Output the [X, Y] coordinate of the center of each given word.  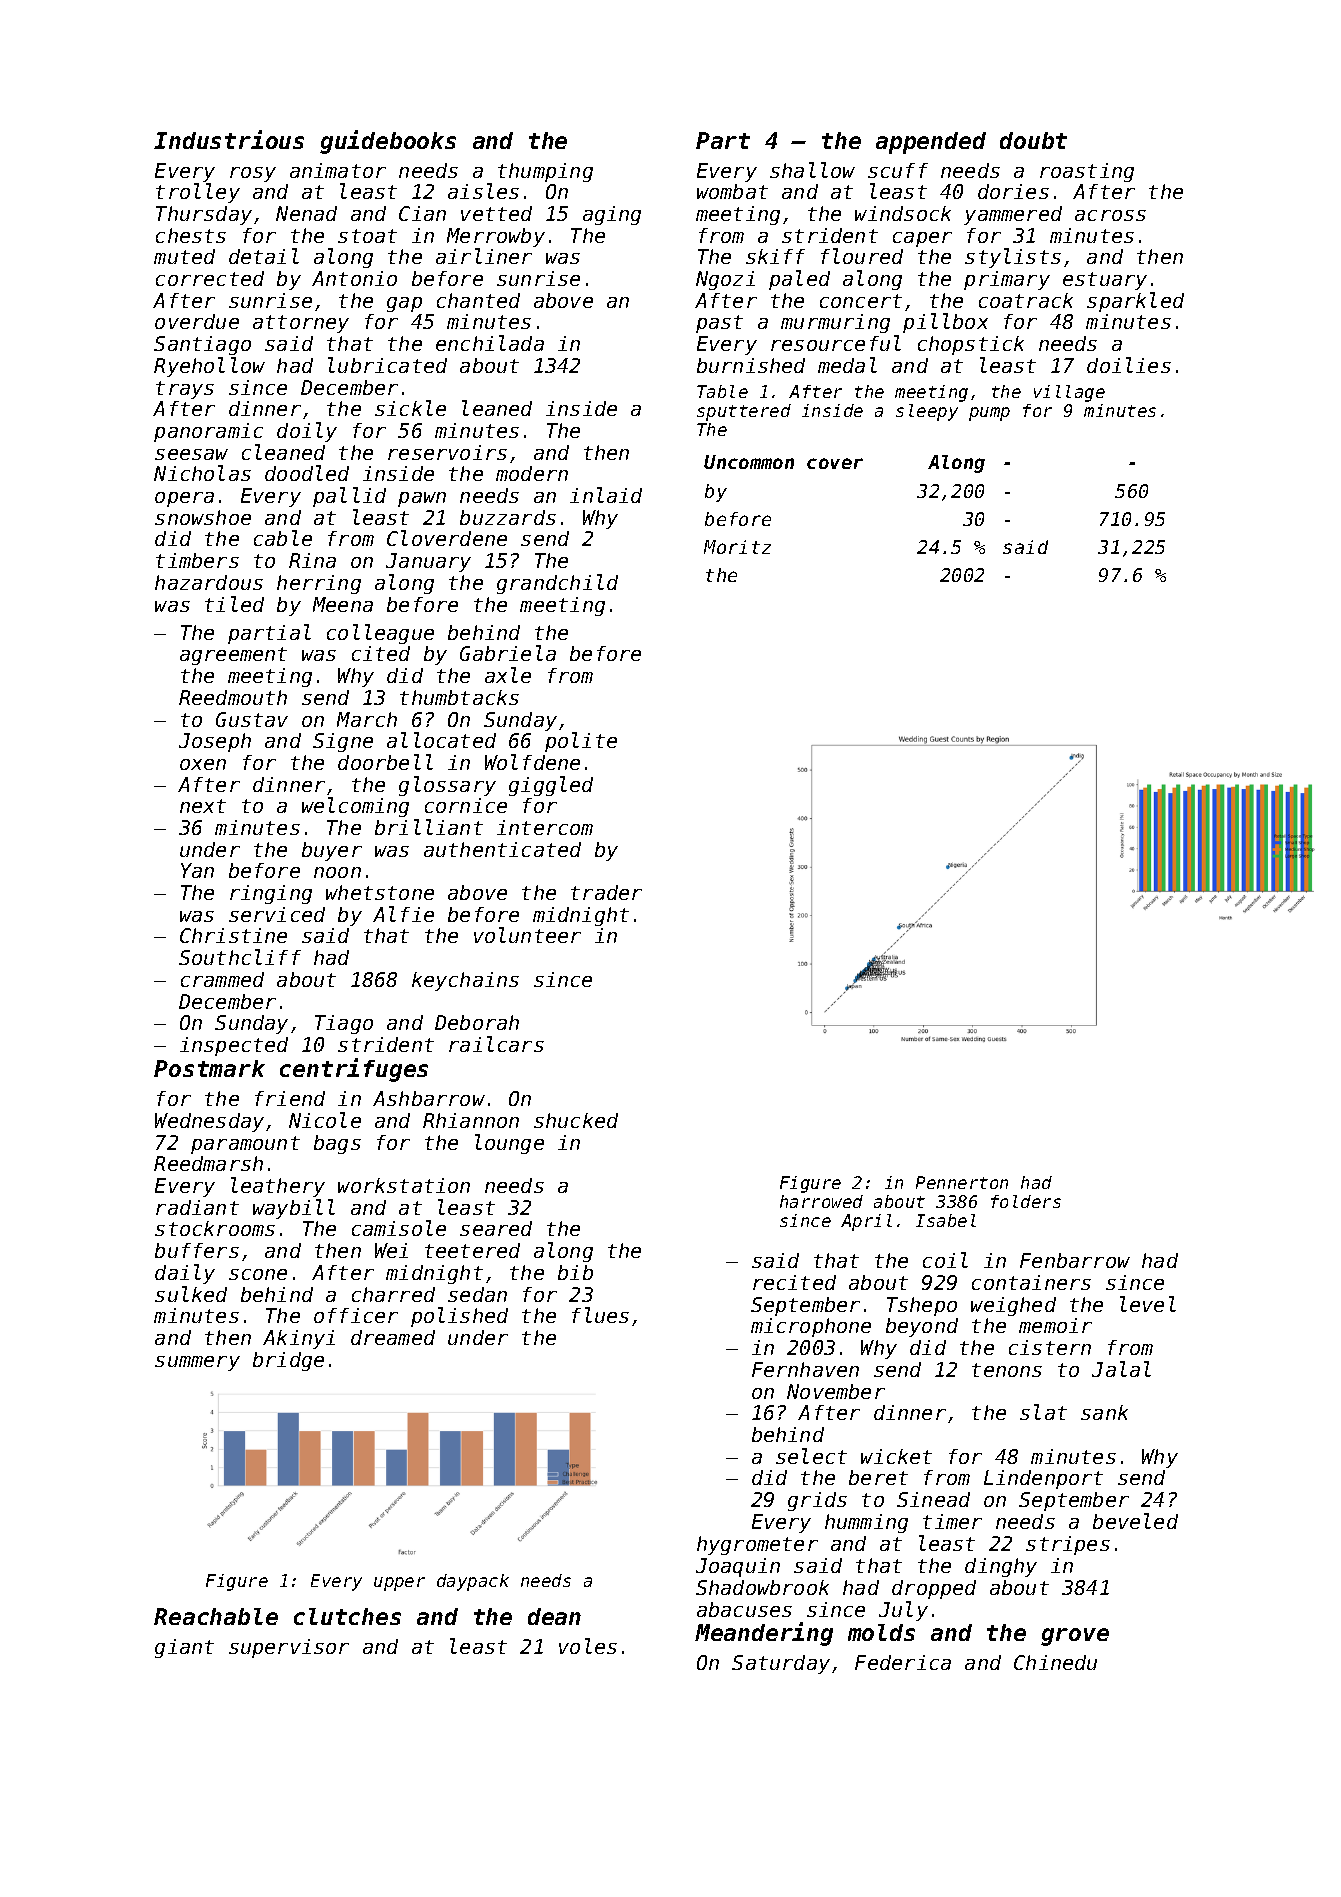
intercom [545, 827]
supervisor [289, 1648]
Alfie [403, 914]
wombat [732, 191]
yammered [1013, 215]
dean [554, 1616]
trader [606, 892]
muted [184, 256]
